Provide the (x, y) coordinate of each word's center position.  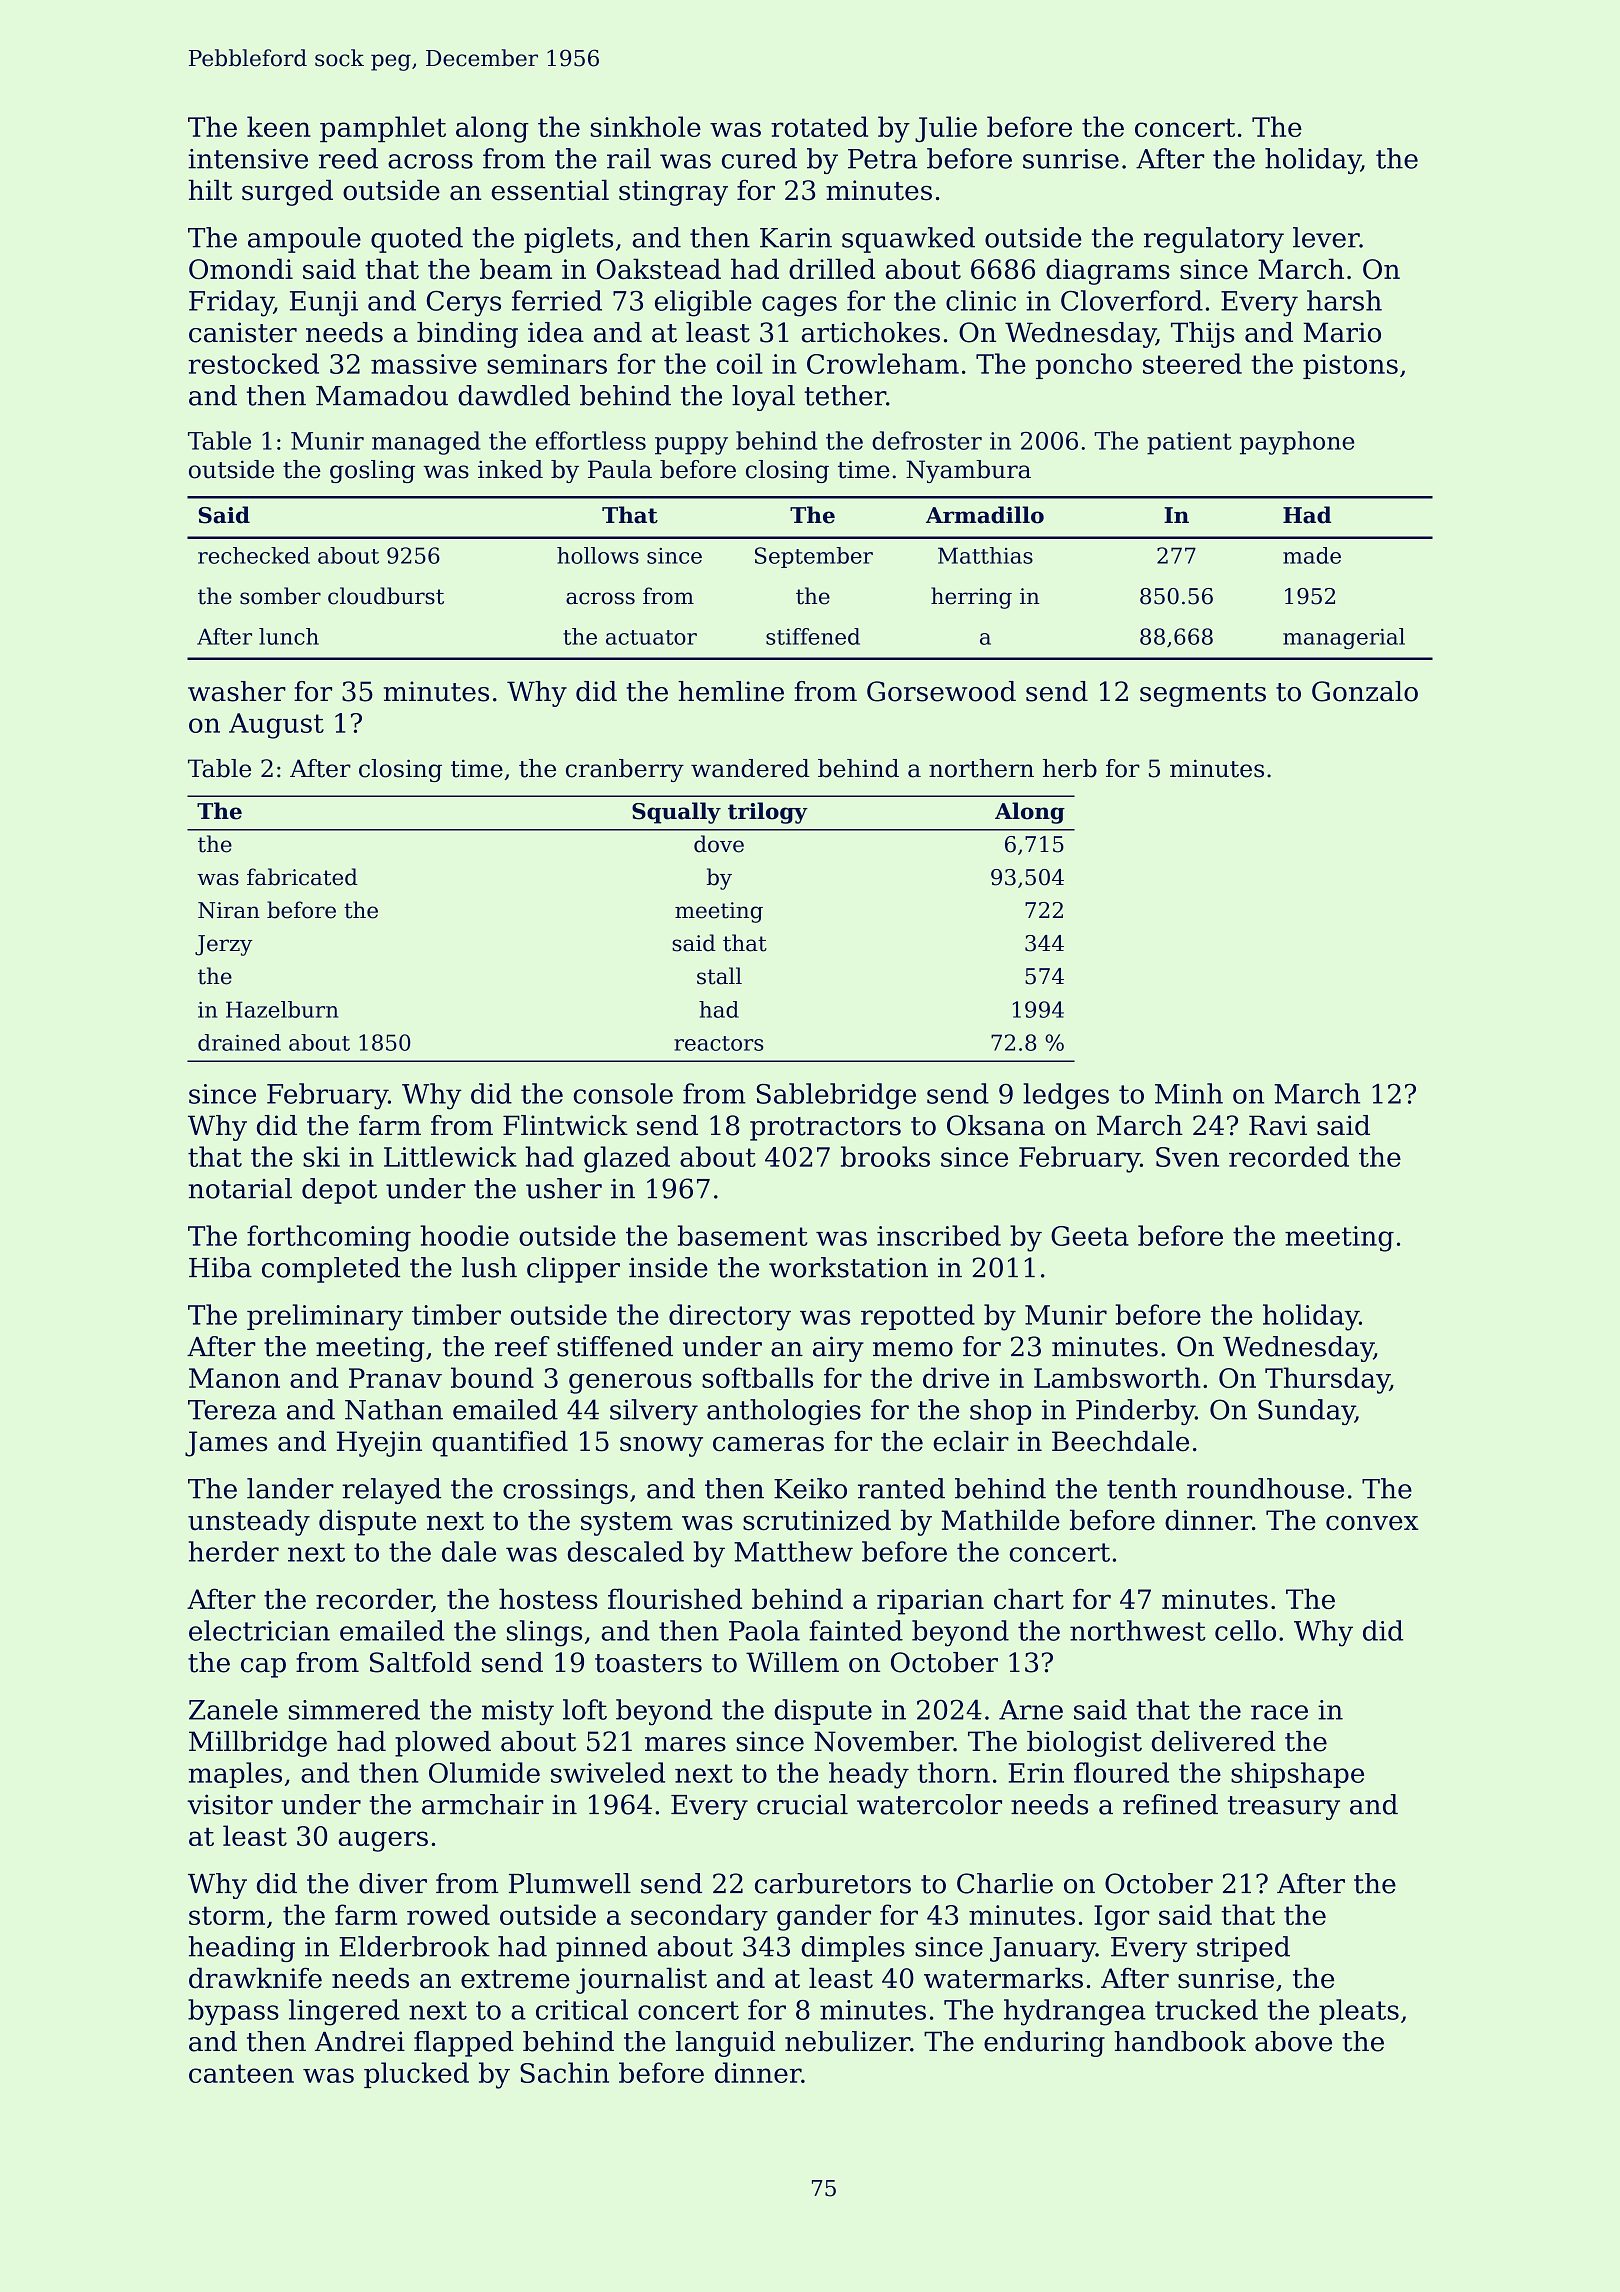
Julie (946, 129)
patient (1189, 443)
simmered (354, 1709)
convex (1372, 1523)
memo (913, 1349)
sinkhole (646, 126)
